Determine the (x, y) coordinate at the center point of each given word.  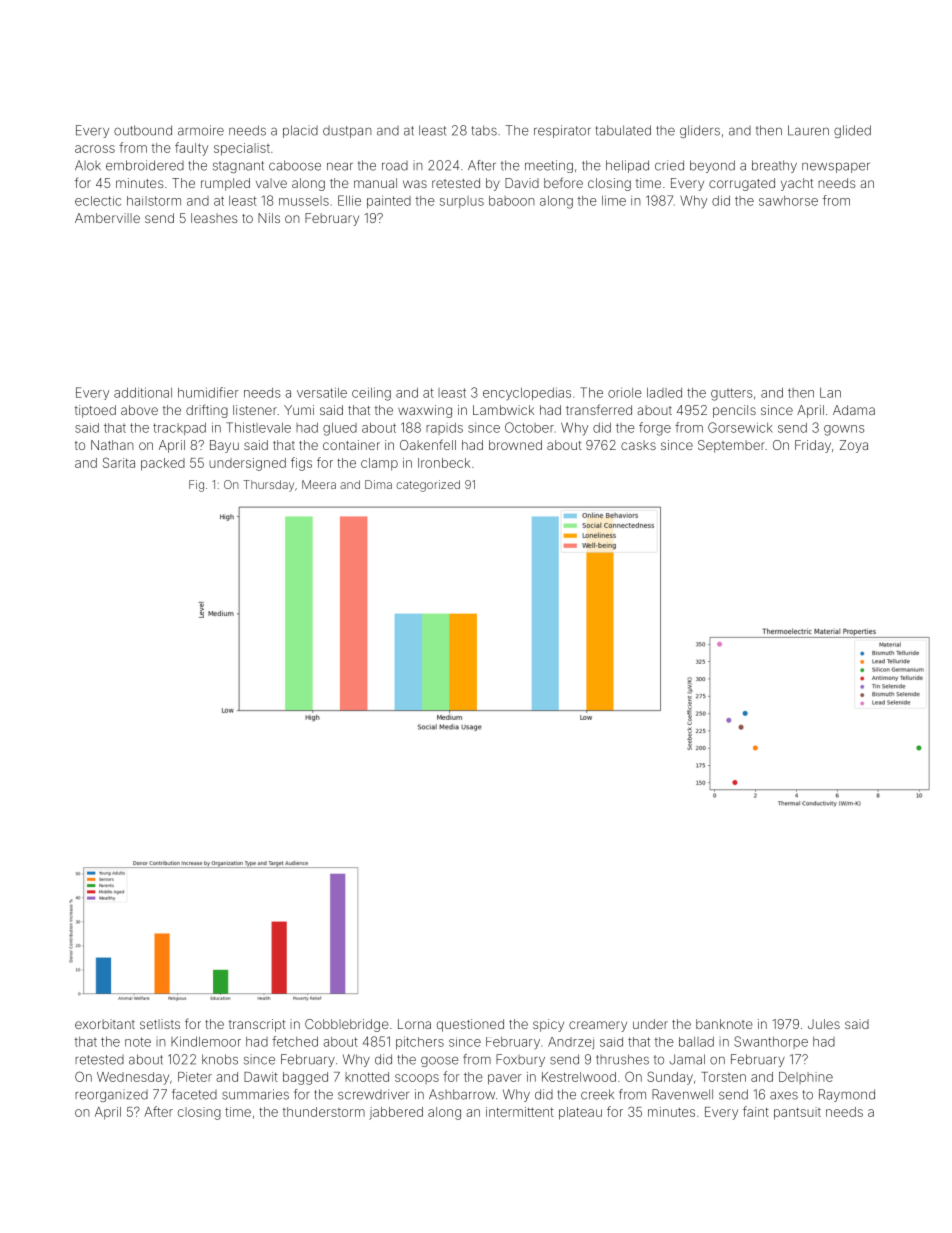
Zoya (854, 446)
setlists (160, 1024)
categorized (428, 486)
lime (614, 200)
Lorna (414, 1024)
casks (638, 445)
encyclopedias (527, 393)
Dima (378, 484)
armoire (201, 130)
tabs (484, 130)
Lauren (808, 130)
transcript (257, 1025)
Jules (824, 1024)
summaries (255, 1094)
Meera (319, 484)
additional (143, 392)
